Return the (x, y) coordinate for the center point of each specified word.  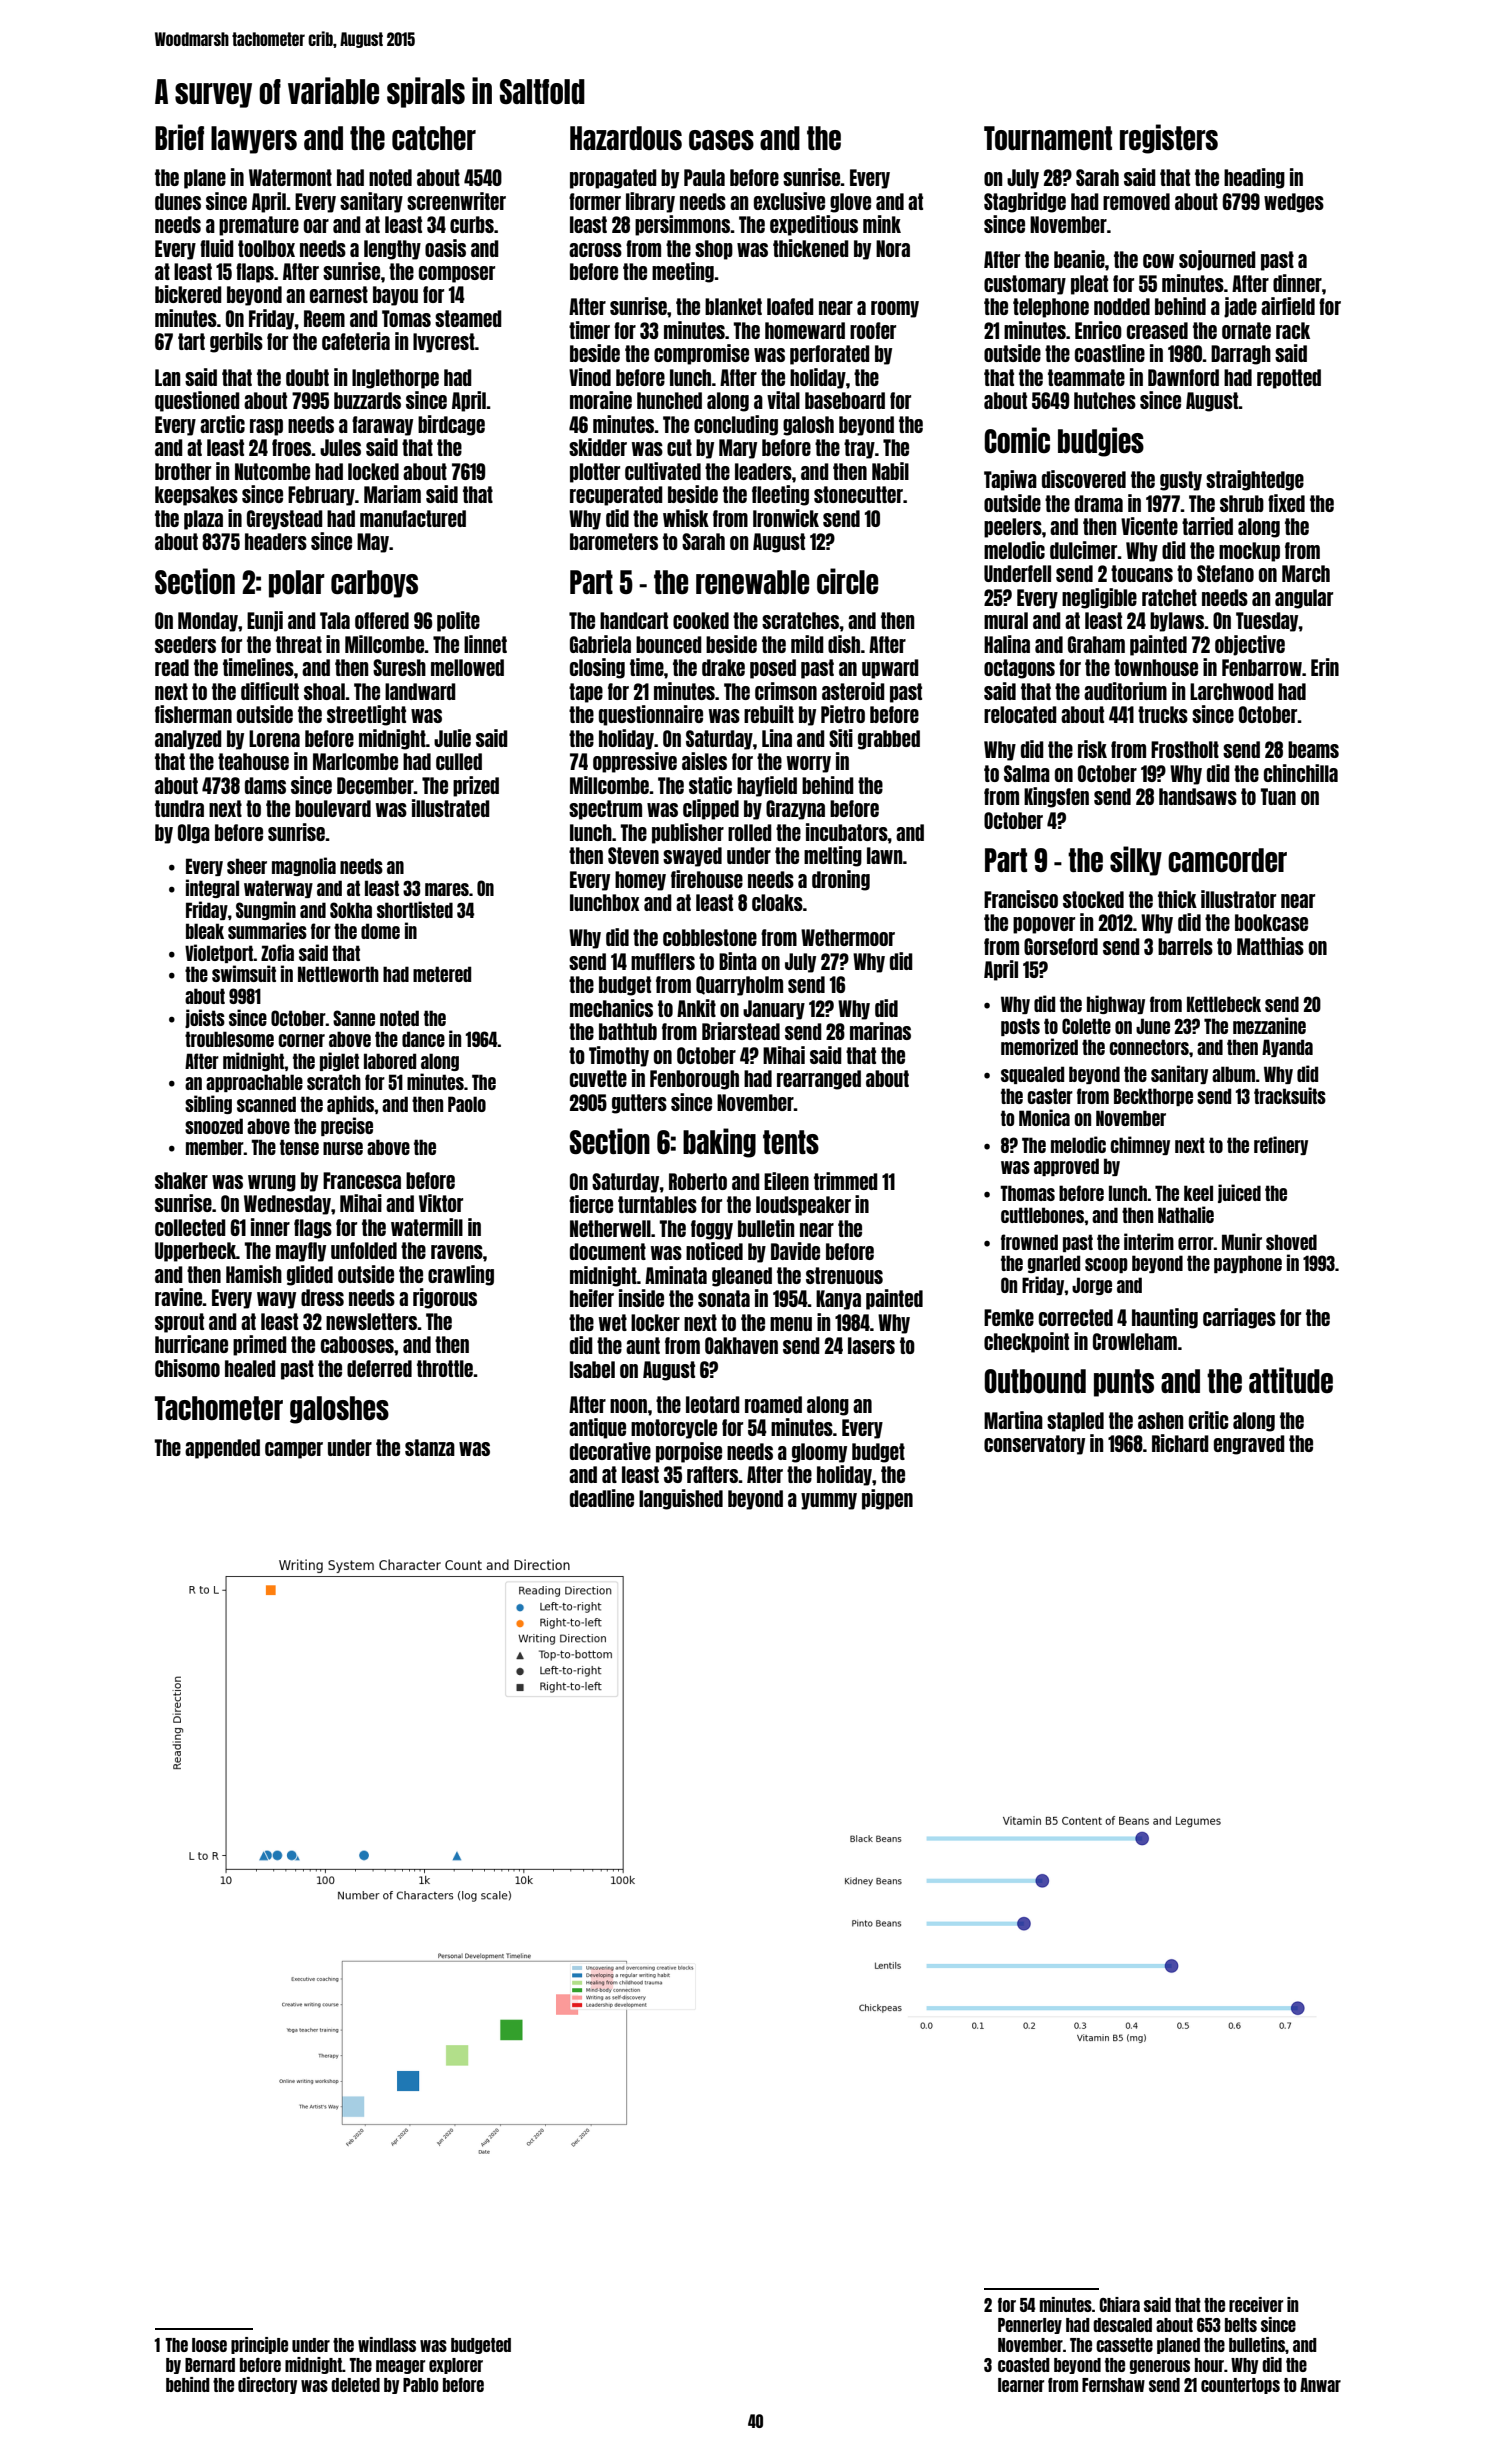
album (1233, 1074)
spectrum (605, 810)
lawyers (254, 140)
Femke (1009, 1317)
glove (850, 203)
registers (1169, 139)
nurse (343, 1148)
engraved (1249, 1445)
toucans (1142, 573)
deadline (602, 1498)
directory (267, 2385)
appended (222, 1449)
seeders (185, 644)
